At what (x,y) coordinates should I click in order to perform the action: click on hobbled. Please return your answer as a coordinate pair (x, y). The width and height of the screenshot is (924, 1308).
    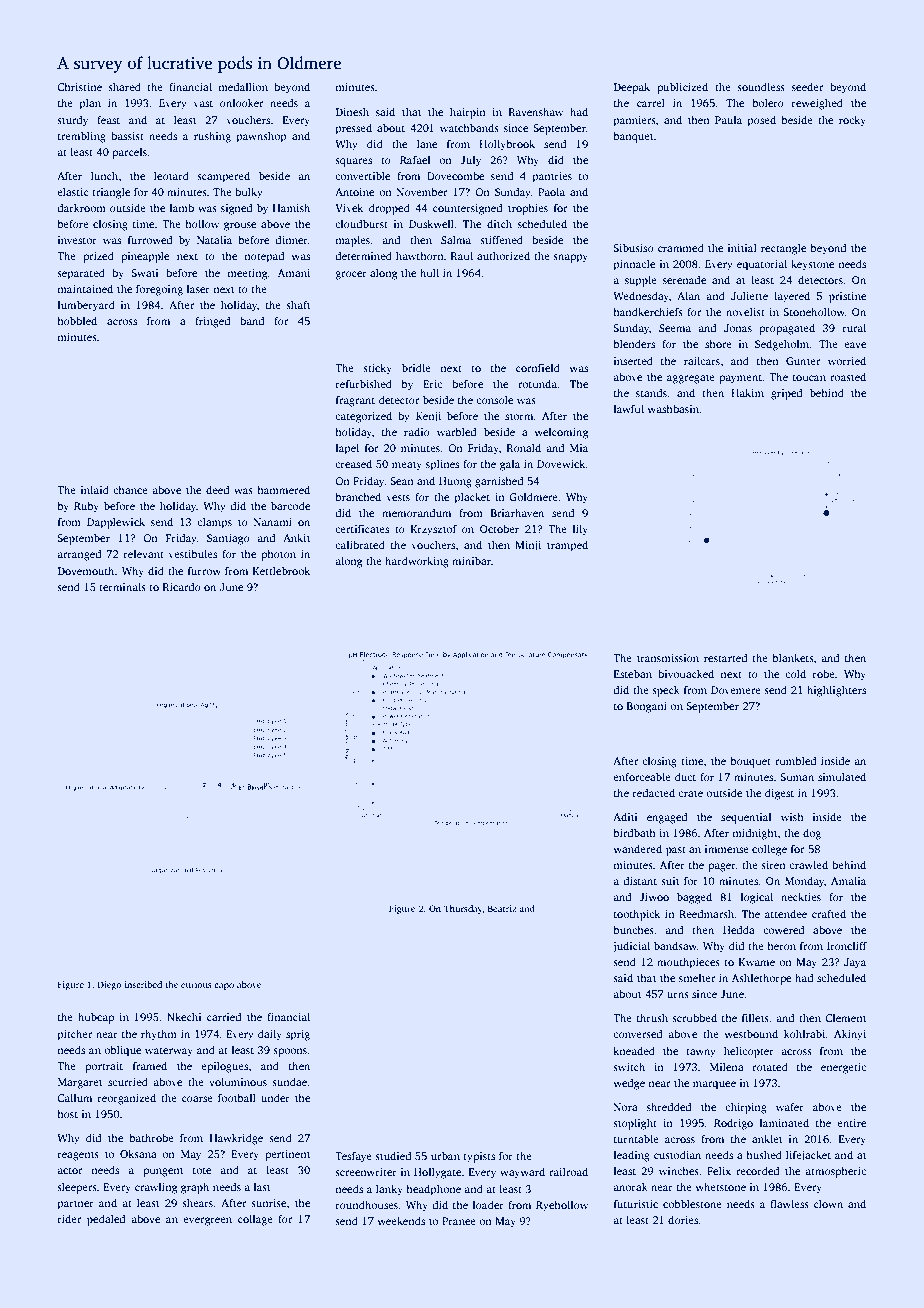
    Looking at the image, I should click on (77, 320).
